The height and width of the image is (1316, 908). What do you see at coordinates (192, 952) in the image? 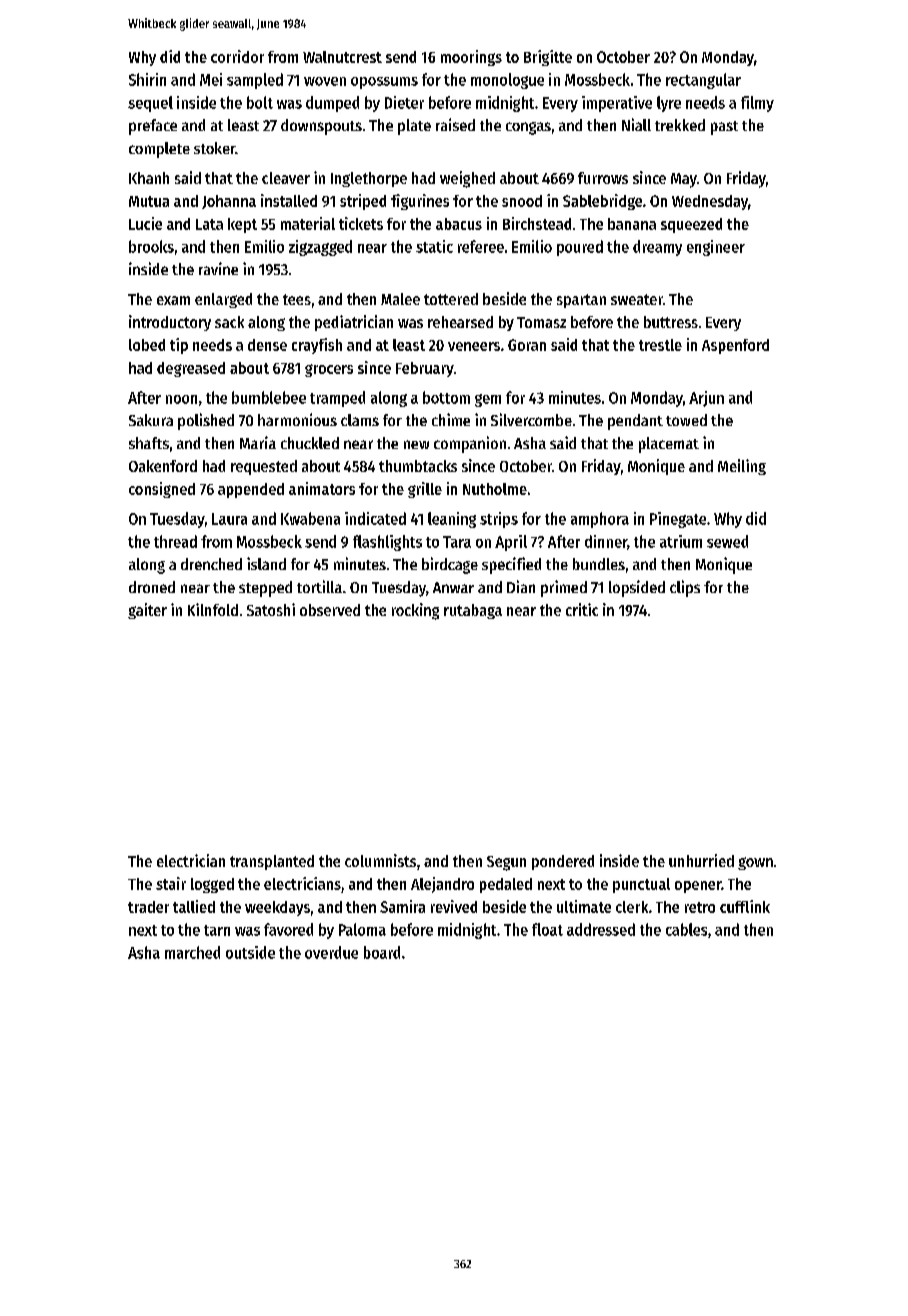
I see `marched` at bounding box center [192, 952].
